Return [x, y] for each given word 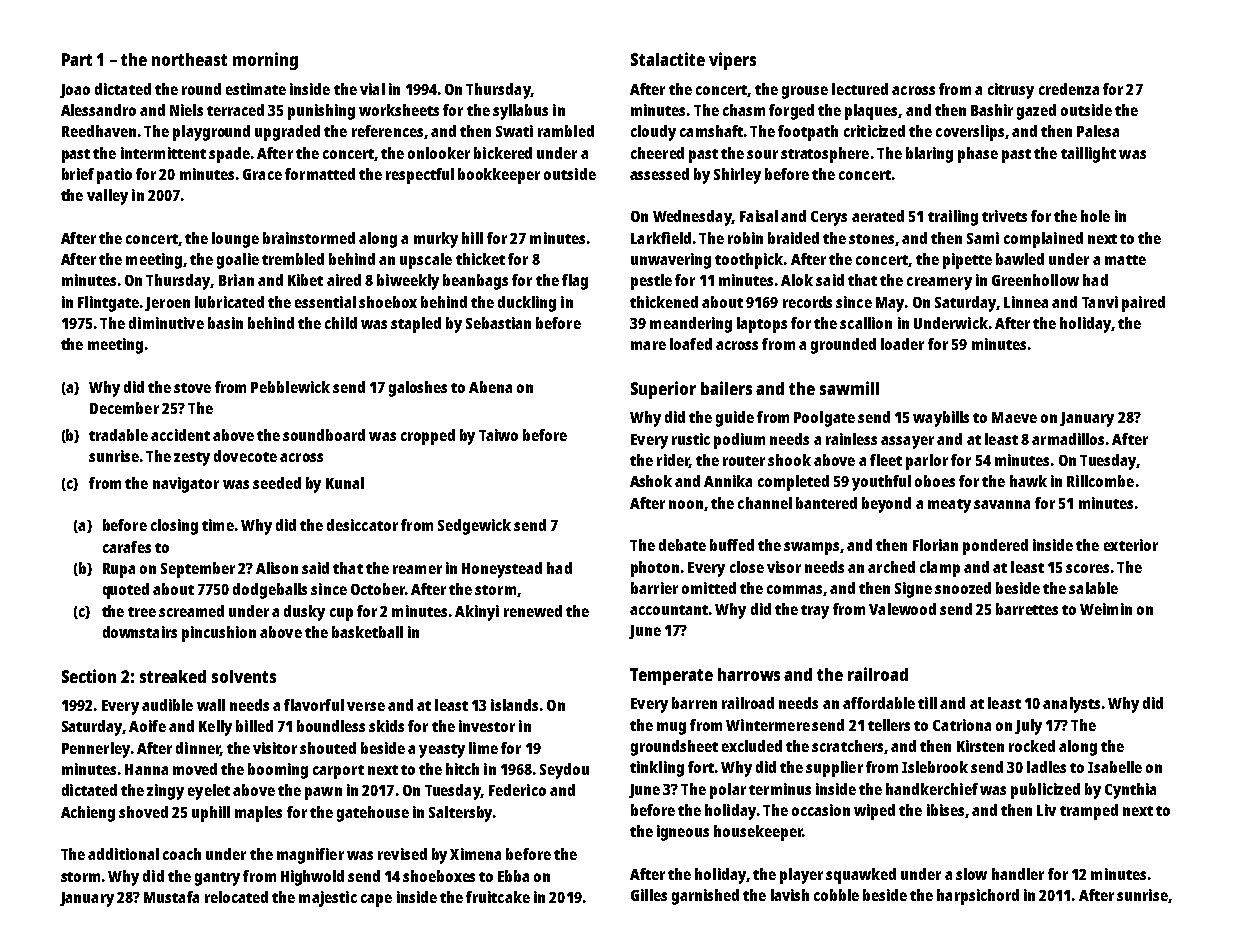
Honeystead [502, 570]
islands [514, 705]
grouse [805, 92]
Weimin [1106, 609]
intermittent [163, 153]
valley [107, 197]
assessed [659, 174]
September [198, 570]
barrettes [1027, 609]
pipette [967, 261]
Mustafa [171, 897]
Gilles [649, 895]
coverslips [970, 133]
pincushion [219, 634]
